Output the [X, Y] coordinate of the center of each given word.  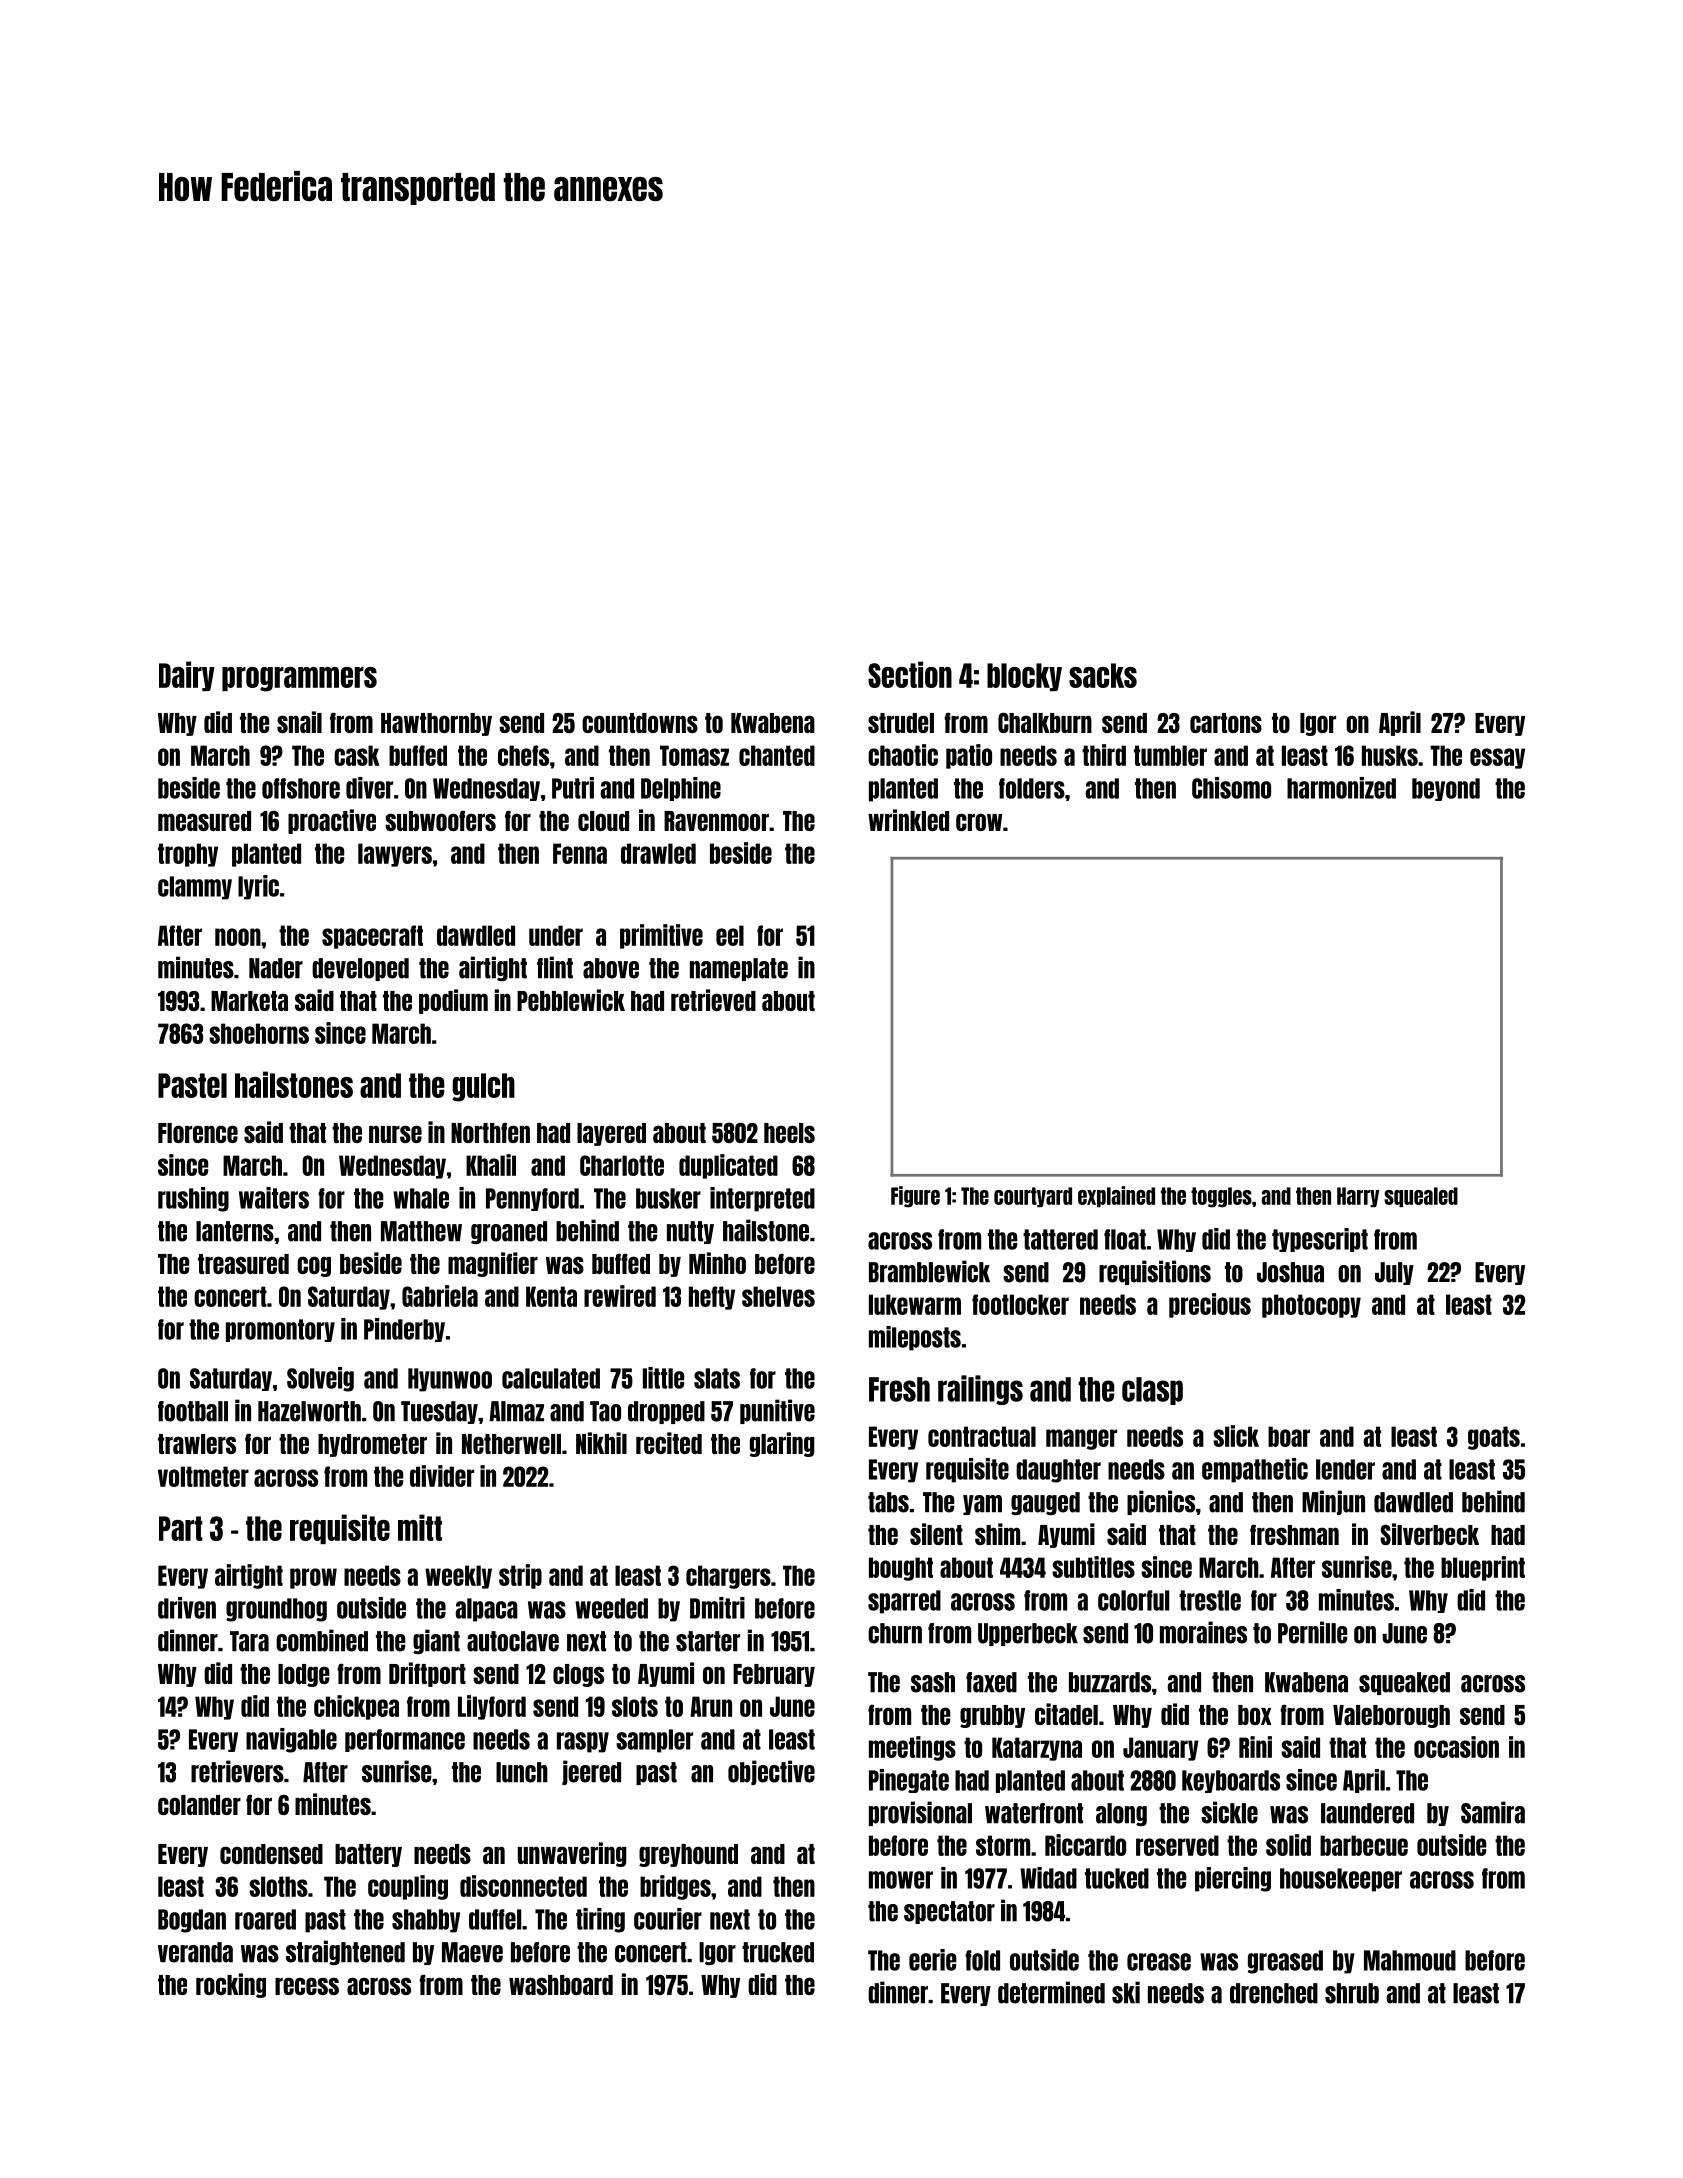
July [1394, 1273]
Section [910, 674]
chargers [728, 1577]
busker [668, 1198]
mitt [420, 1527]
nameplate [739, 969]
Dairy [187, 676]
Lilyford [492, 1707]
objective [771, 1772]
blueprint [1483, 1568]
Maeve [472, 1952]
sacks [1103, 675]
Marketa [249, 1001]
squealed [1421, 1197]
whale [421, 1198]
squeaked [1404, 1683]
